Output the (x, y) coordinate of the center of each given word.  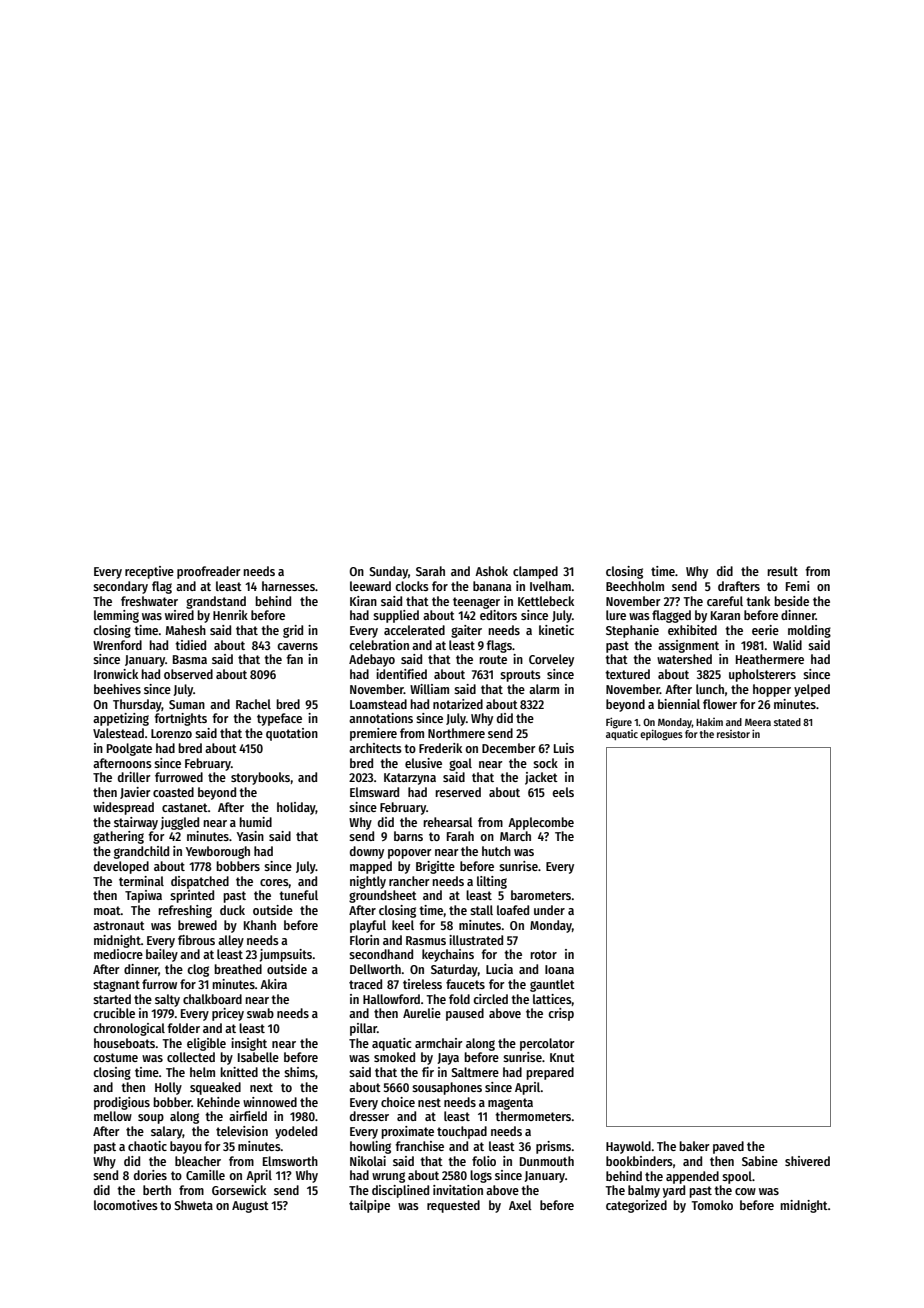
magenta (510, 1104)
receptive (149, 572)
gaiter (466, 631)
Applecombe (541, 823)
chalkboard (212, 999)
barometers (541, 895)
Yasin (250, 836)
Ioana (559, 969)
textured (627, 674)
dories (150, 1175)
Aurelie (422, 1013)
